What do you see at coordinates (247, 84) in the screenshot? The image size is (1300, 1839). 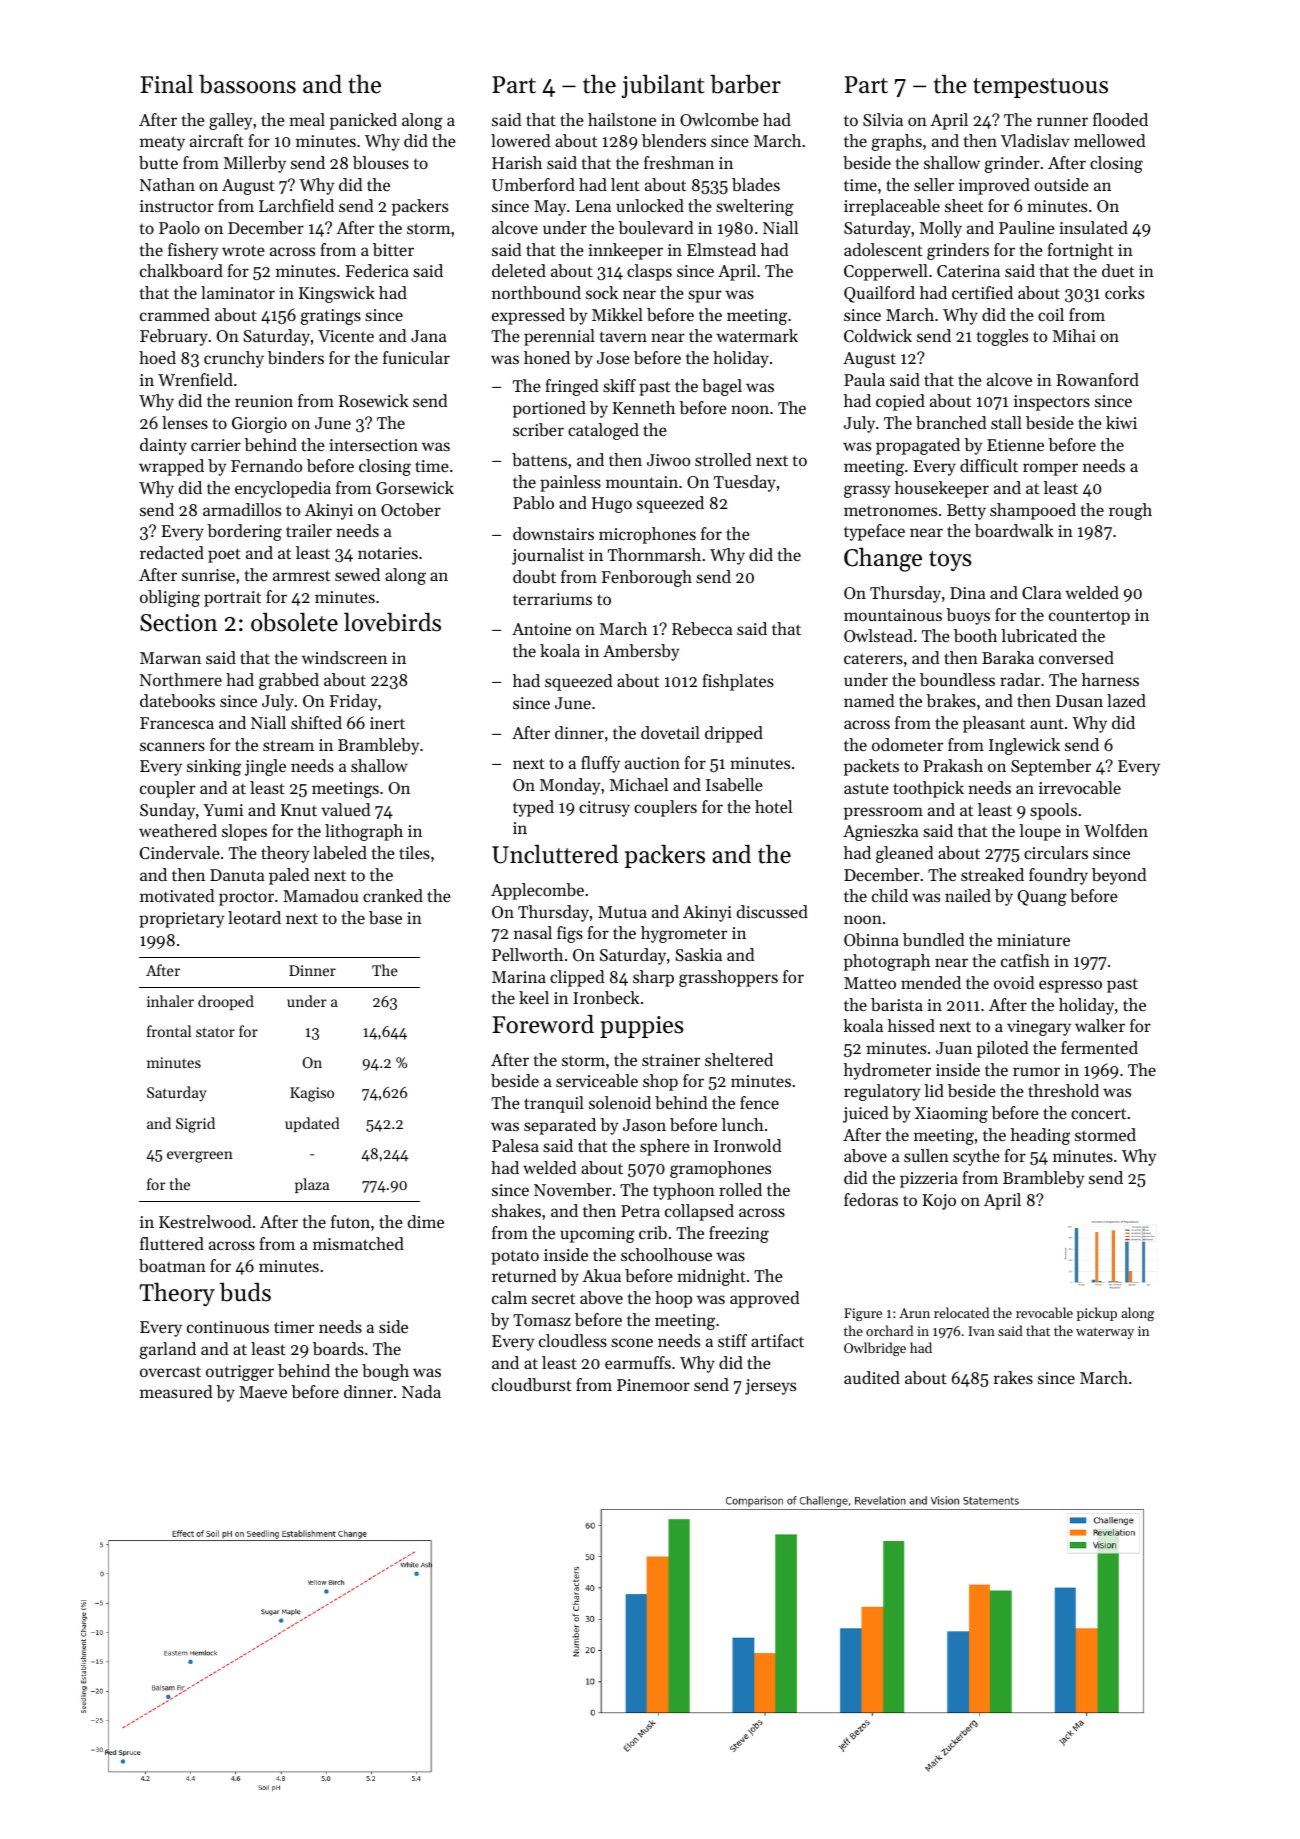 I see `bassoons` at bounding box center [247, 84].
